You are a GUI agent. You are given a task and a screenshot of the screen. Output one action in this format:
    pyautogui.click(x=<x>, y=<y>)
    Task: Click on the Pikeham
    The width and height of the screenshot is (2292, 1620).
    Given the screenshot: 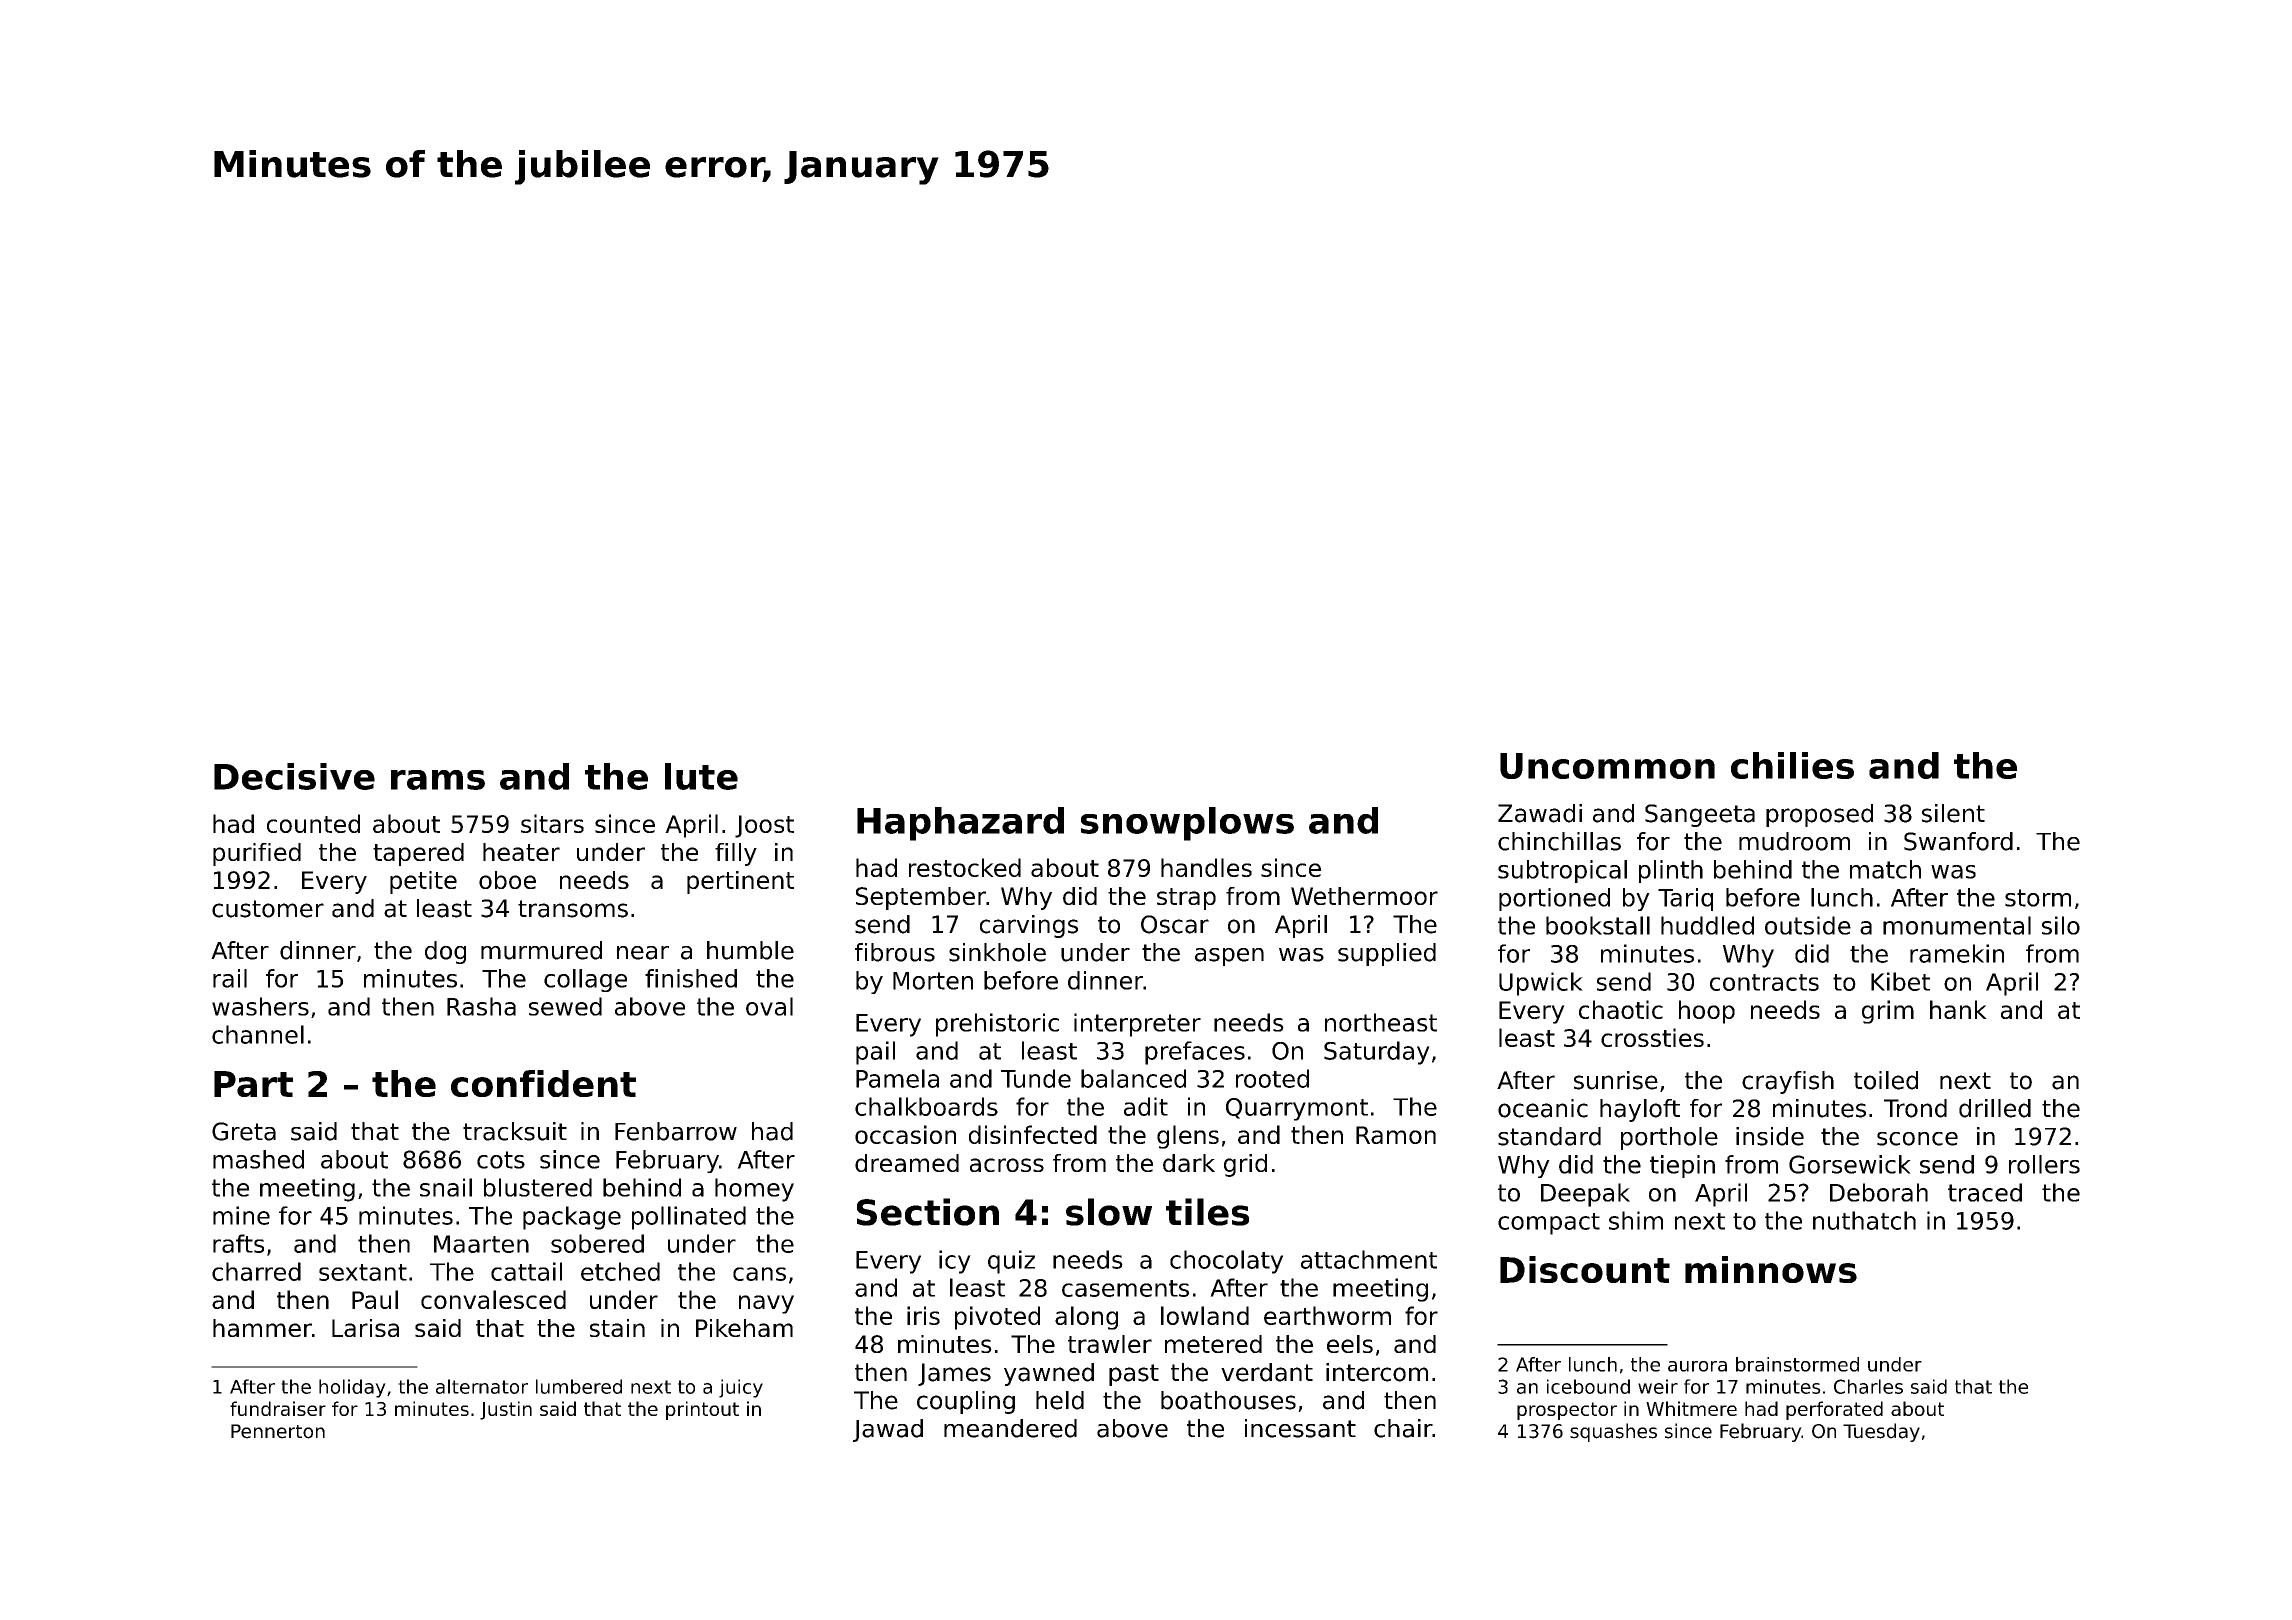 What is the action you would take?
    pyautogui.click(x=744, y=1328)
